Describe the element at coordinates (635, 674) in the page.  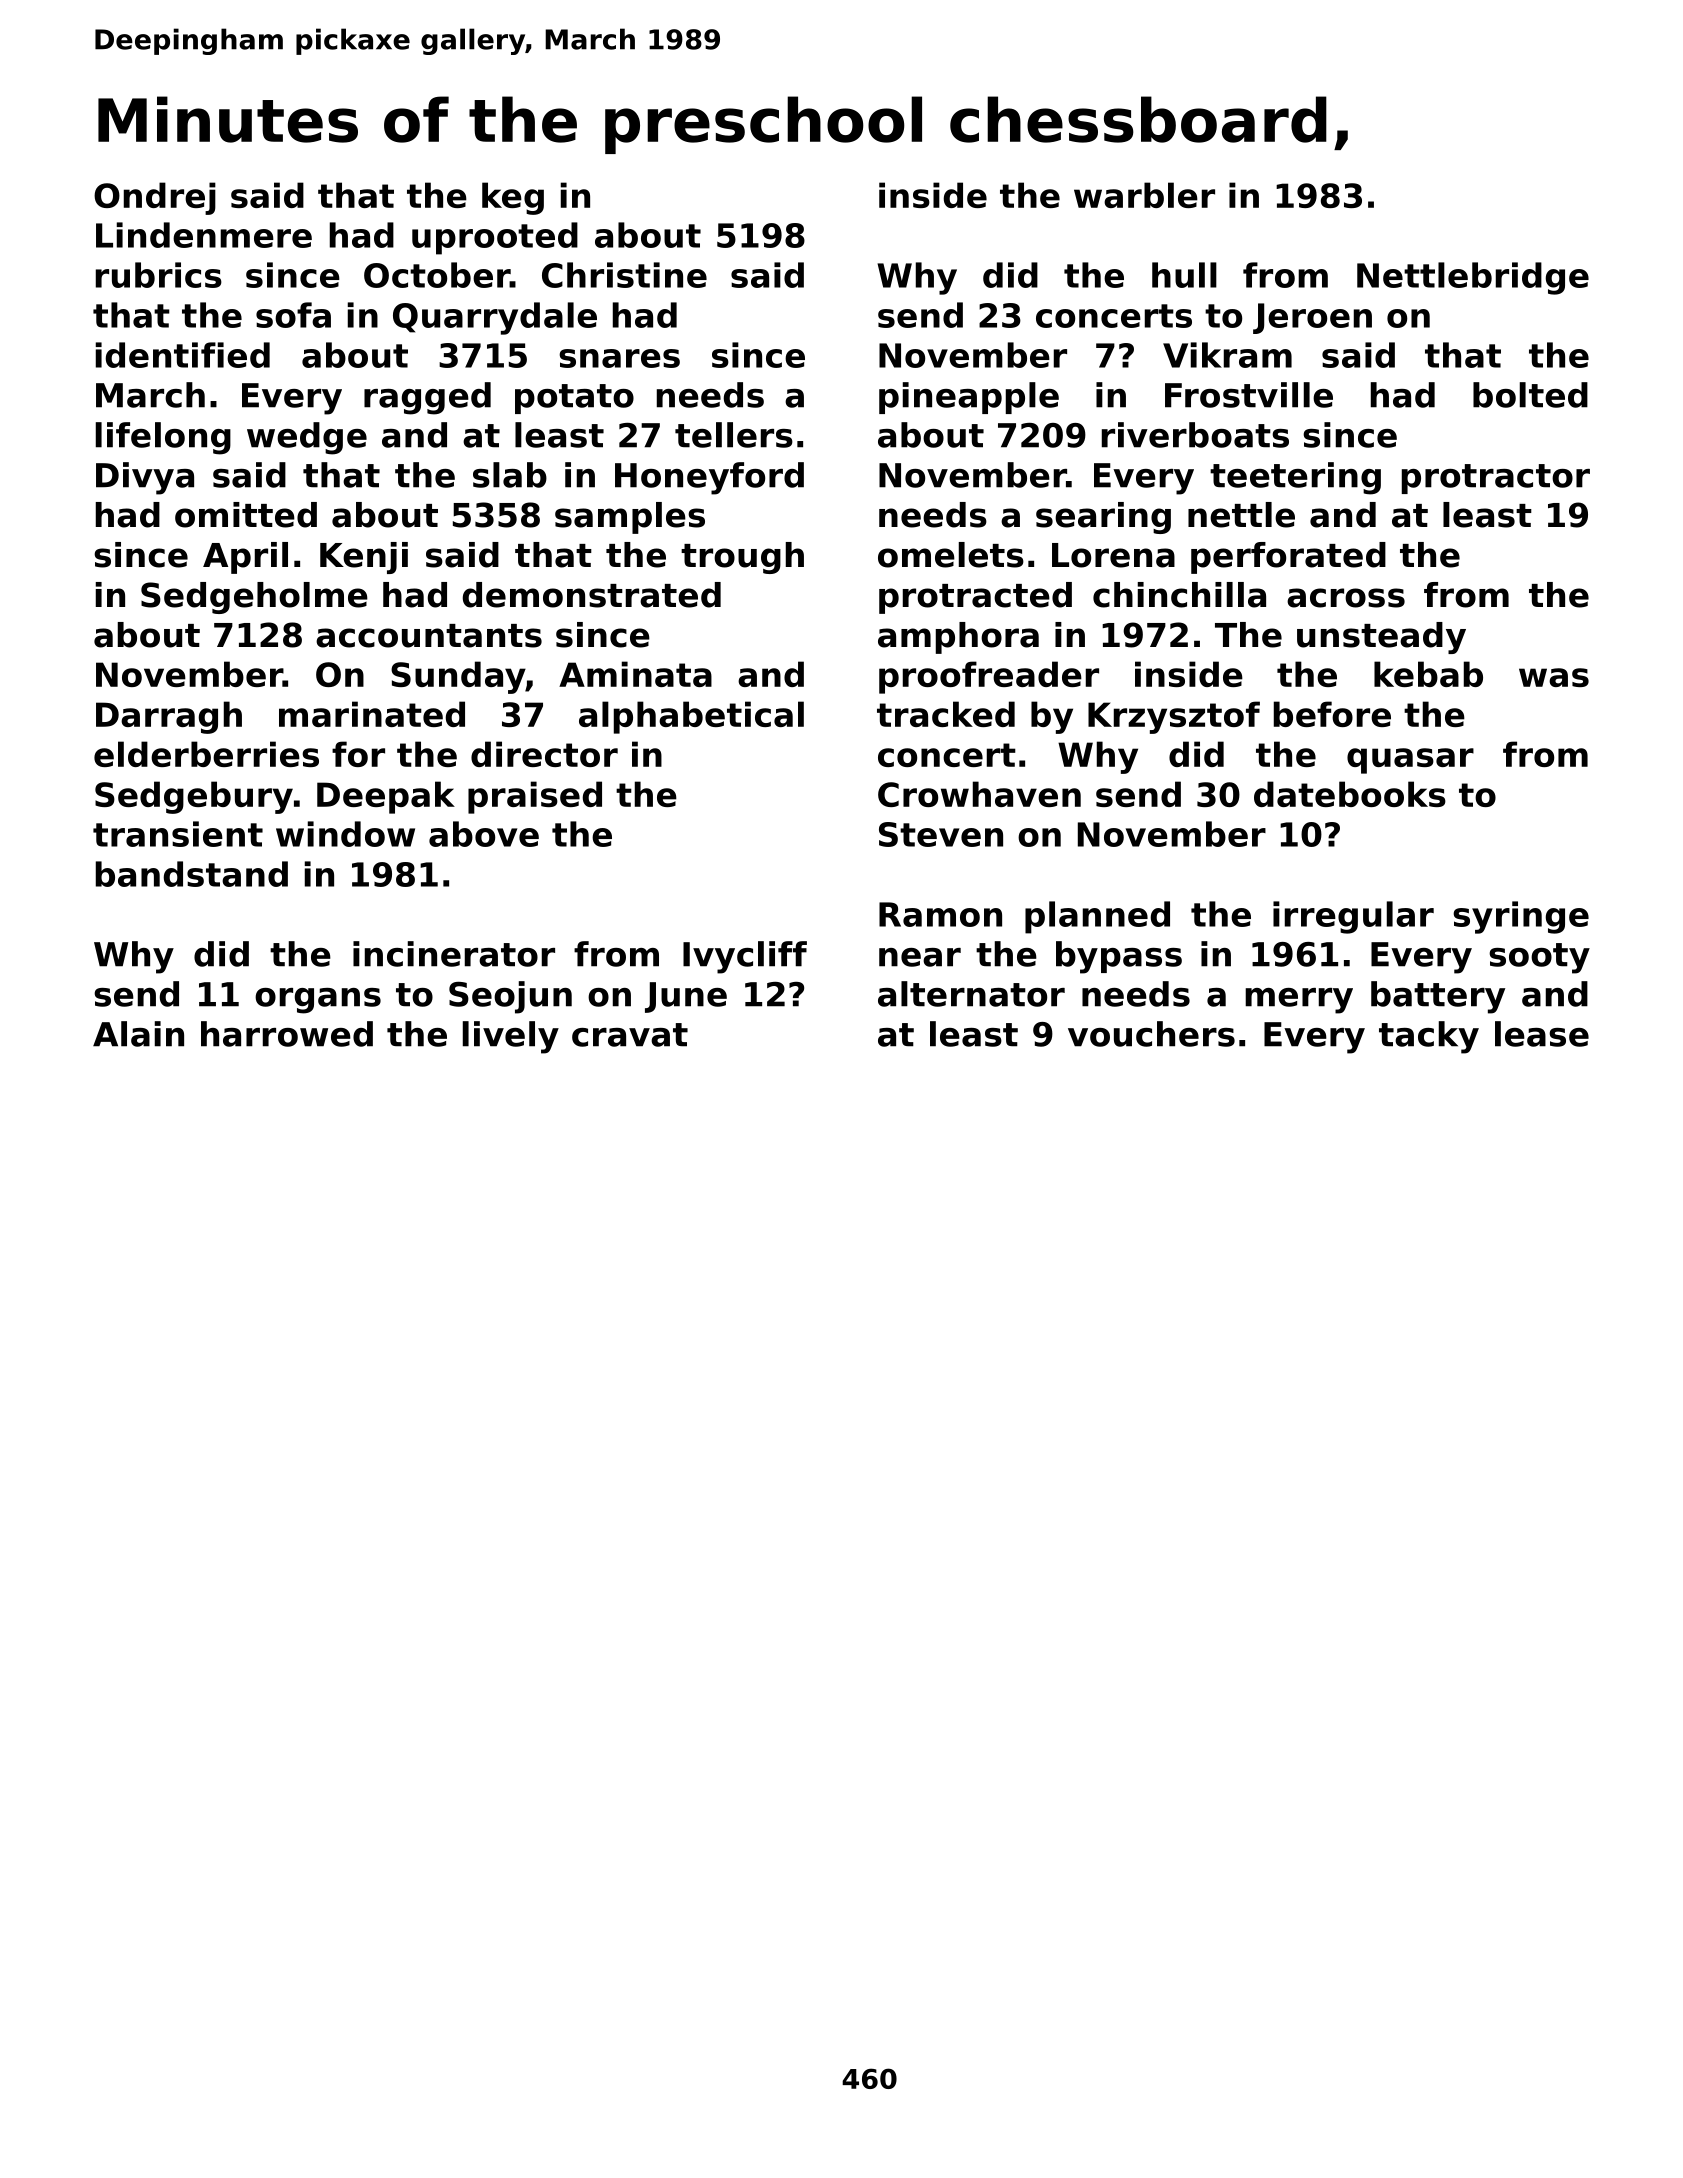
I see `Aminata` at that location.
